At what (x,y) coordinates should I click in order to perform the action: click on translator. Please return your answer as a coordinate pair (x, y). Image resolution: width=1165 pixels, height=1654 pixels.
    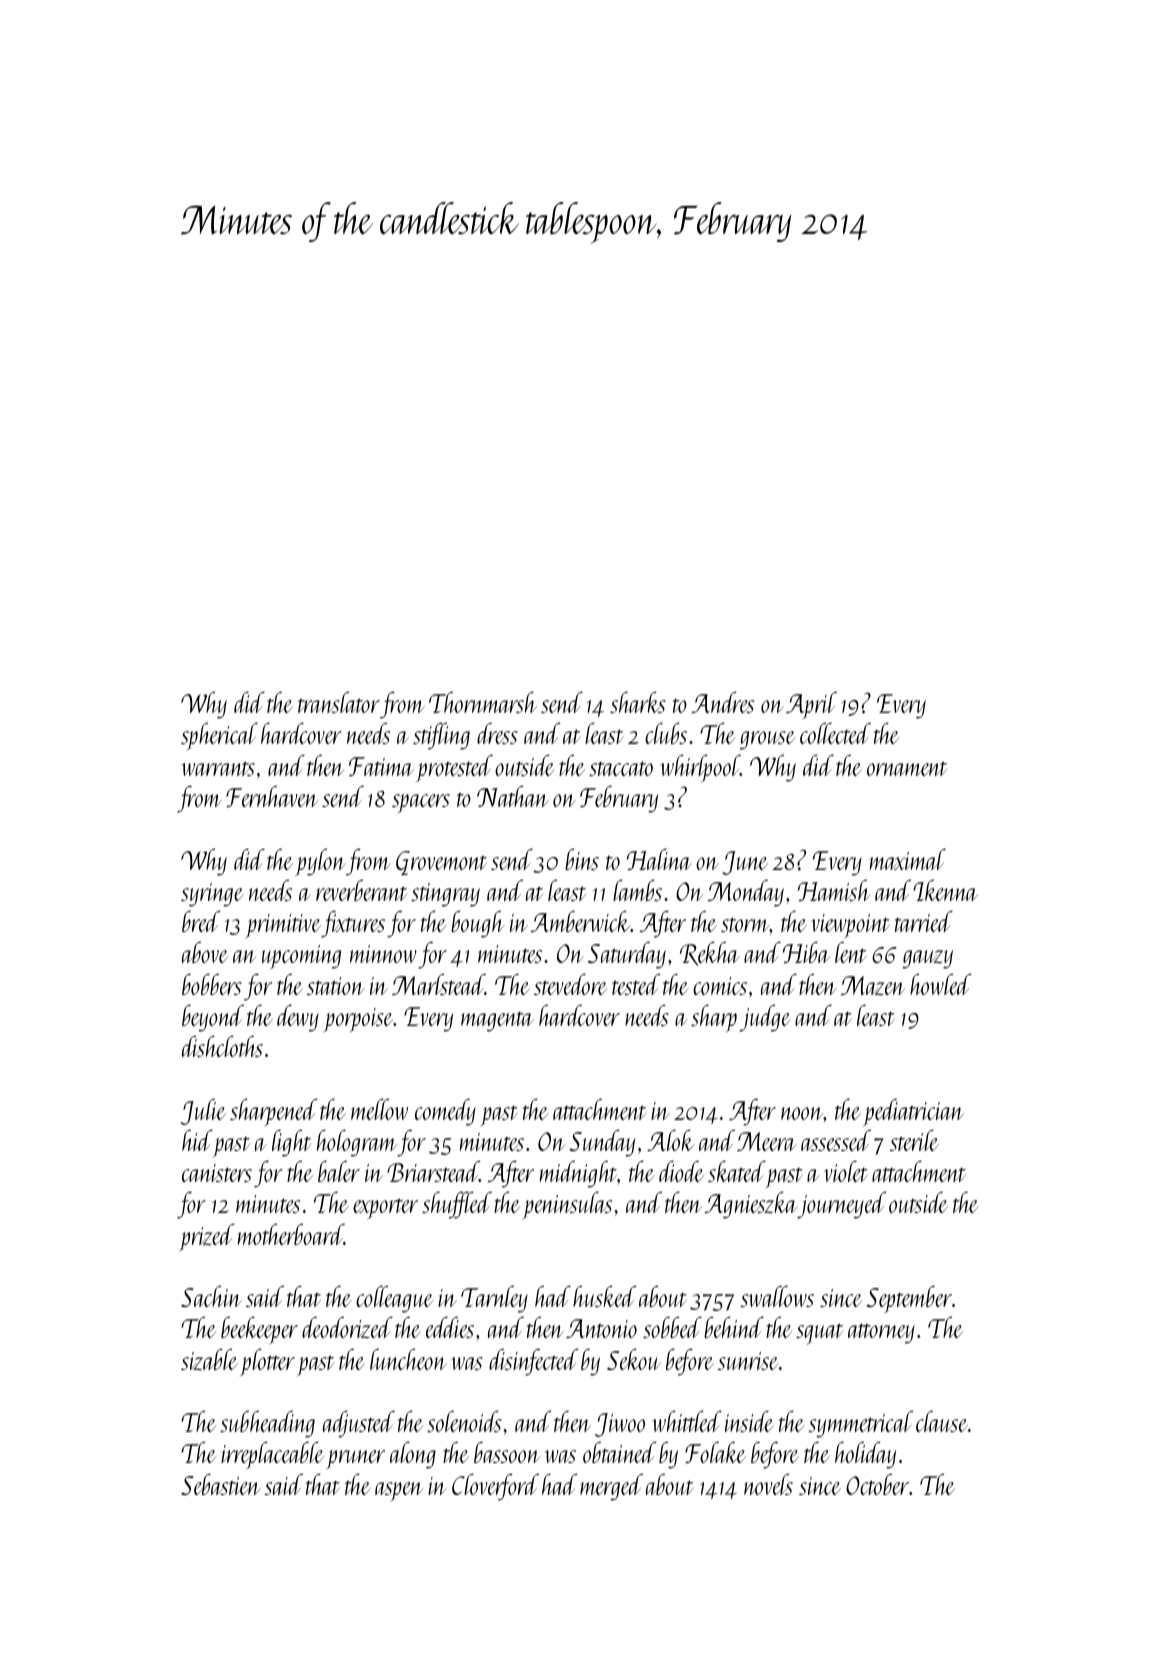
    Looking at the image, I should click on (339, 702).
